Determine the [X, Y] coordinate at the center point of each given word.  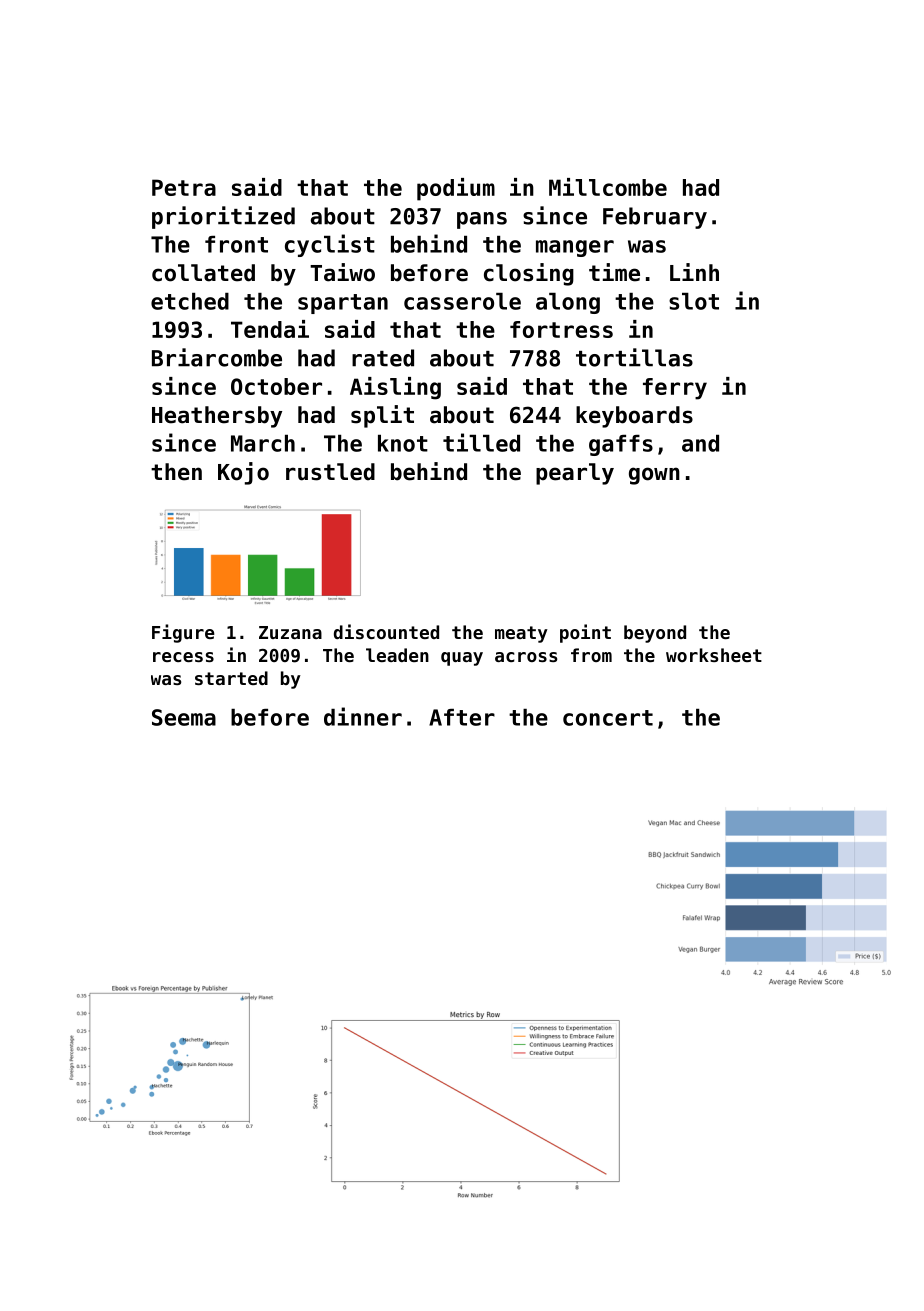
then [176, 472]
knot [403, 443]
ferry [675, 389]
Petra [184, 187]
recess [183, 657]
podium [456, 189]
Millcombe [608, 187]
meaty [521, 634]
